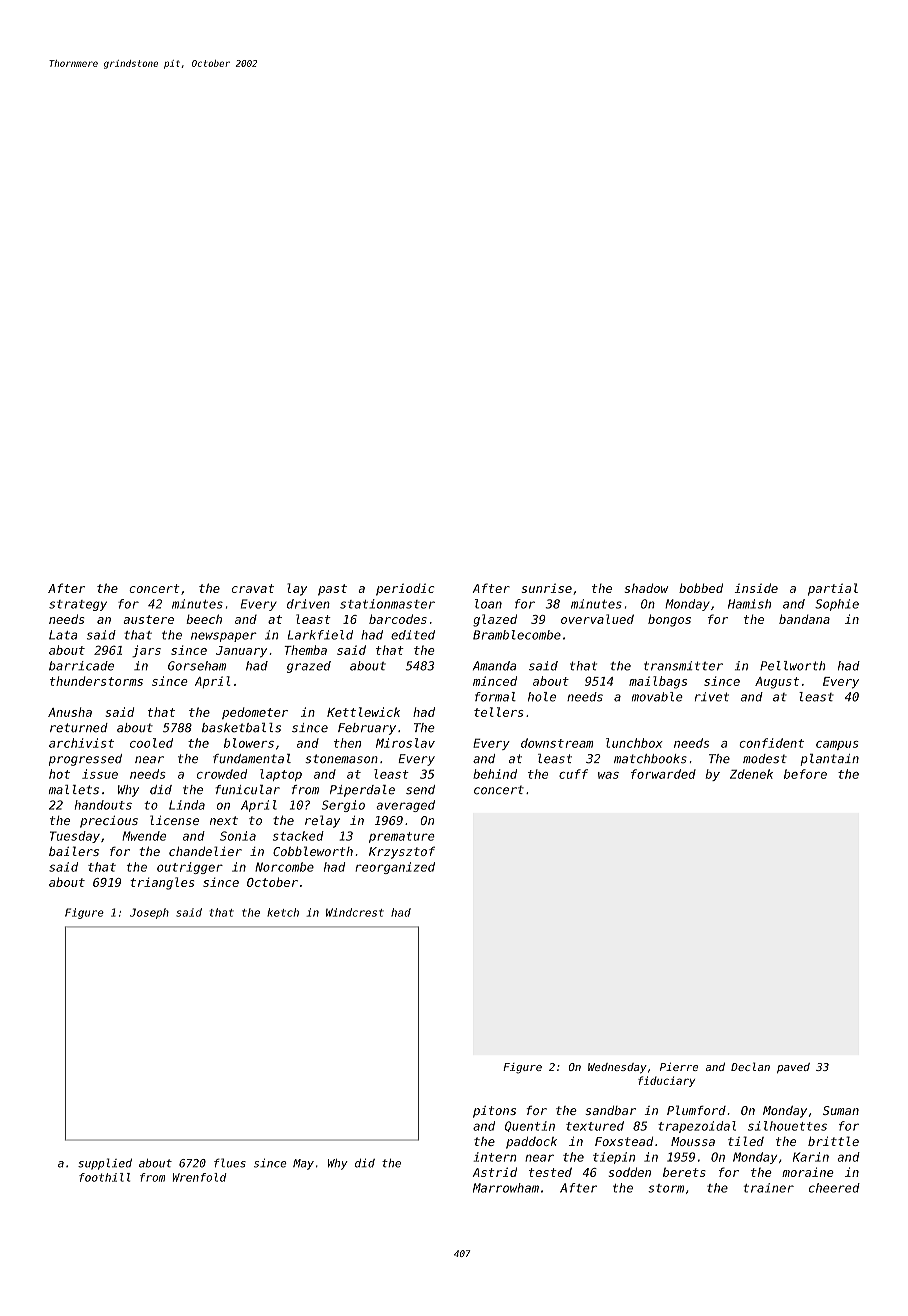  Describe the element at coordinates (149, 913) in the page. I see `Joseph` at that location.
